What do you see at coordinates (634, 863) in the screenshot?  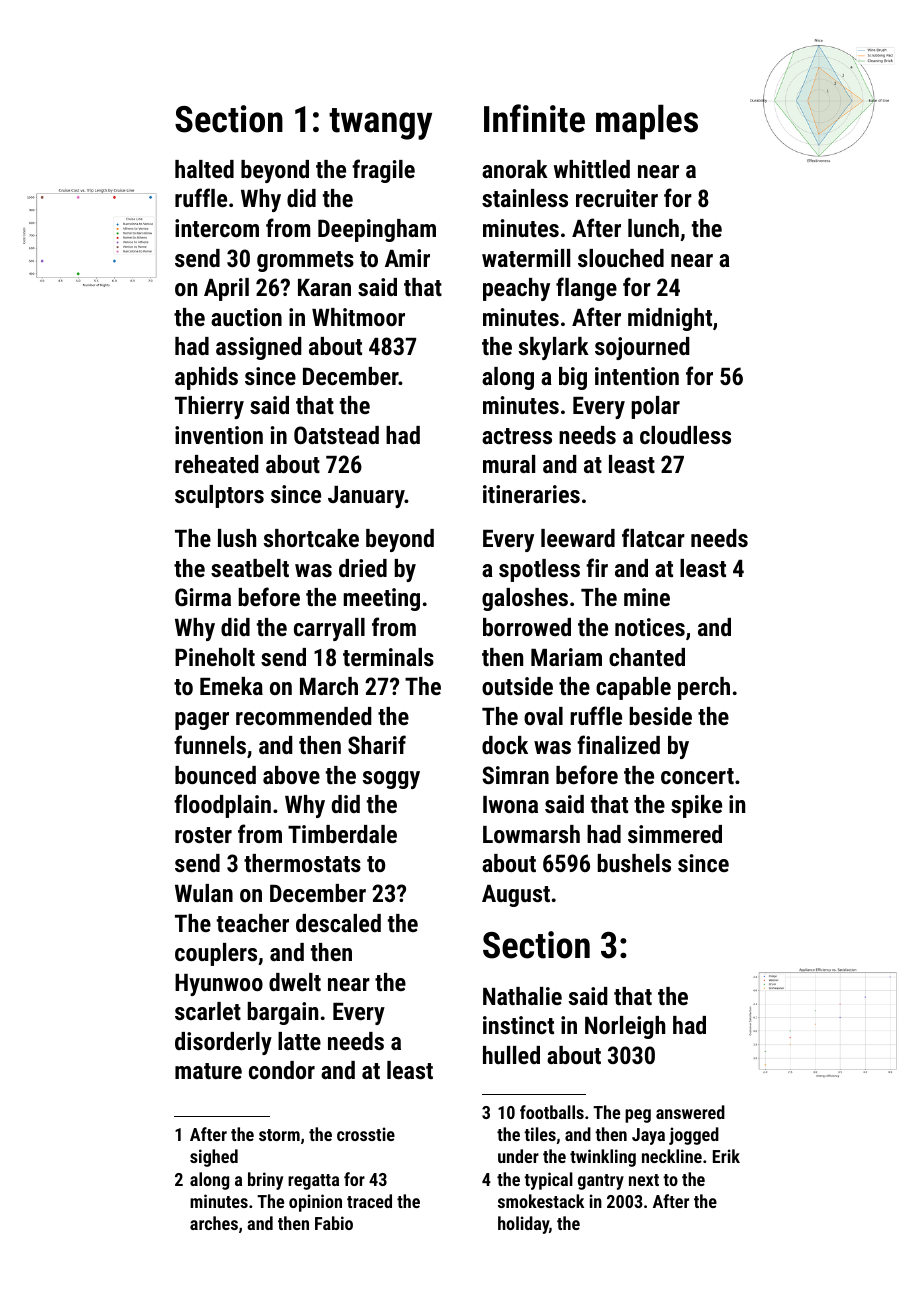 I see `bushels` at bounding box center [634, 863].
